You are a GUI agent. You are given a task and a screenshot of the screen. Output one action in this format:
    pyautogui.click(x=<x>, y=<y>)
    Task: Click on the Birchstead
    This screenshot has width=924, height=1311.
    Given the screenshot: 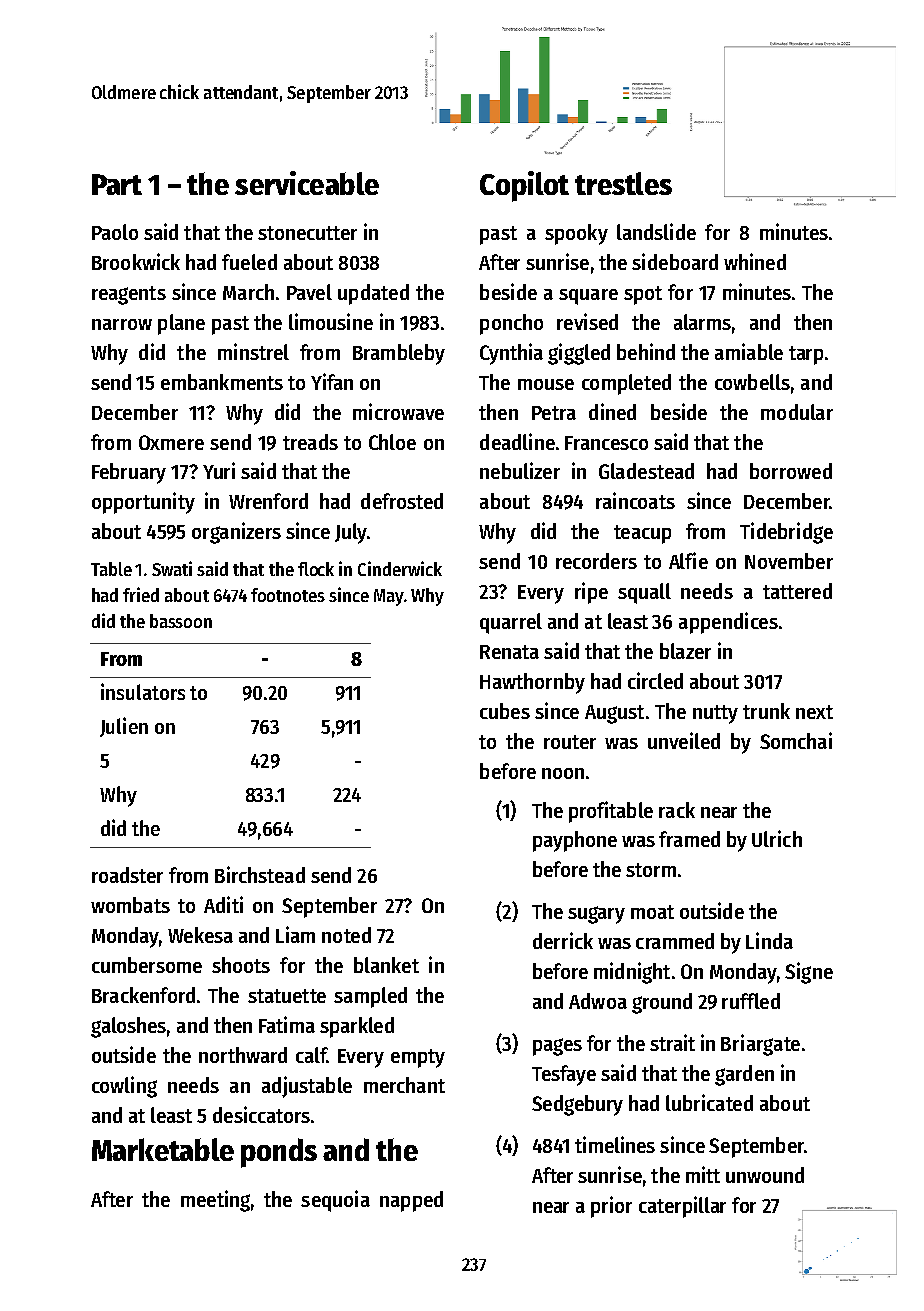 What is the action you would take?
    pyautogui.click(x=260, y=874)
